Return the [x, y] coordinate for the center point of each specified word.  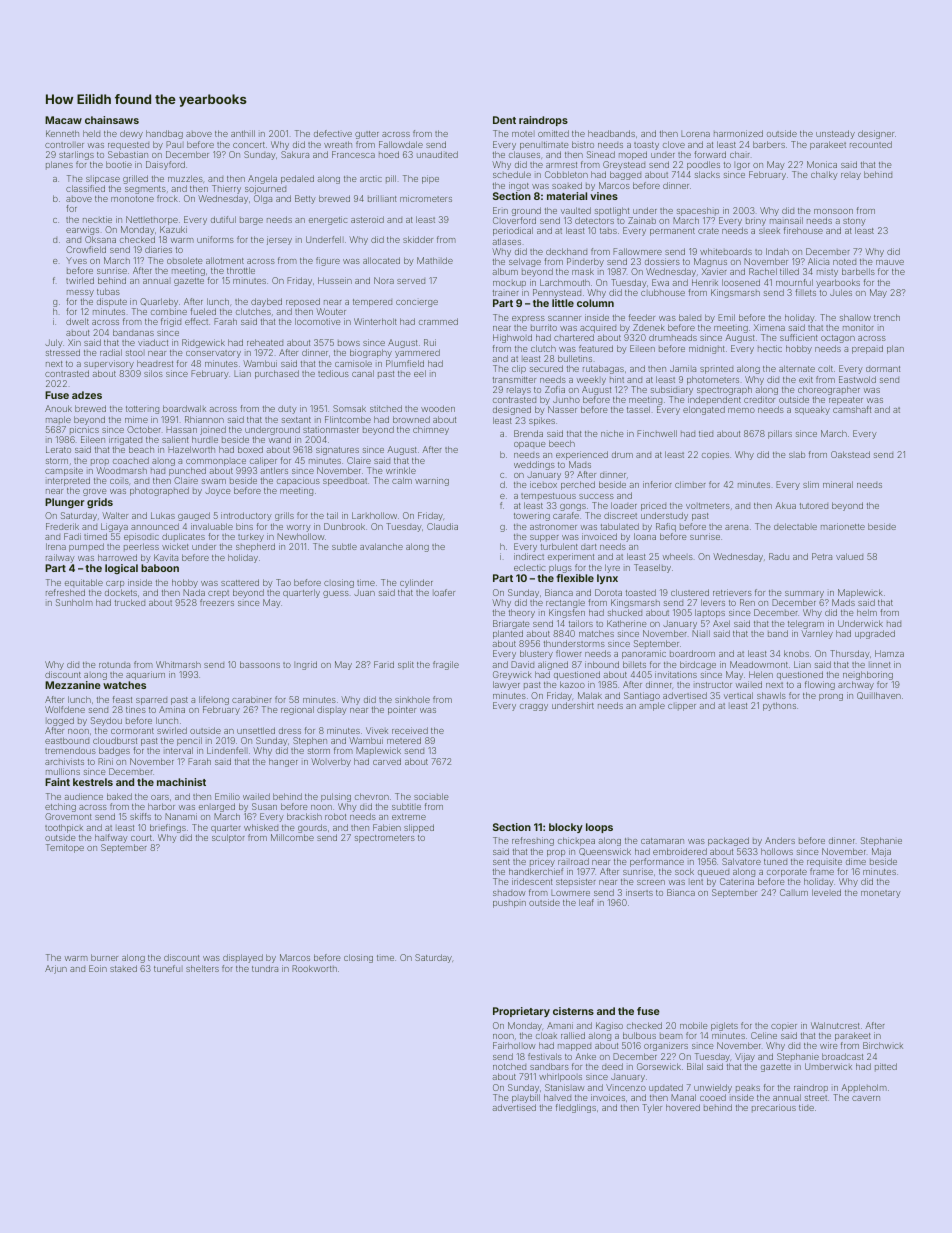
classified [85, 188]
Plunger [64, 503]
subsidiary [672, 390]
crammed [438, 321]
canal [363, 373]
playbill [526, 1098]
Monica [822, 164]
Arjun [56, 969]
